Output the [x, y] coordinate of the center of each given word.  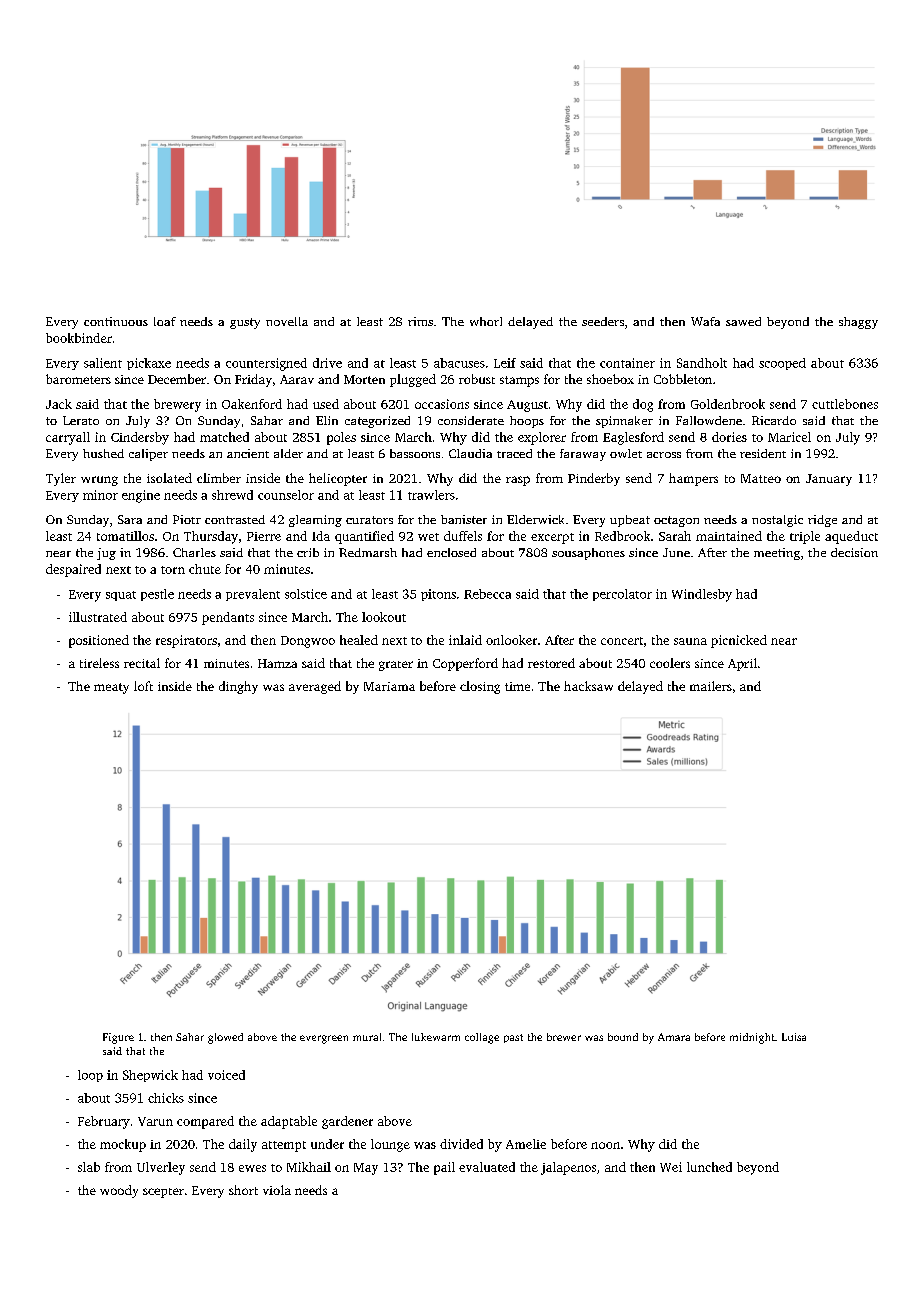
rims [420, 321]
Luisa [794, 1037]
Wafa [705, 321]
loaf [165, 321]
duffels [463, 536]
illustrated [98, 617]
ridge [822, 521]
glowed [225, 1038]
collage [482, 1038]
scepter [163, 1193]
